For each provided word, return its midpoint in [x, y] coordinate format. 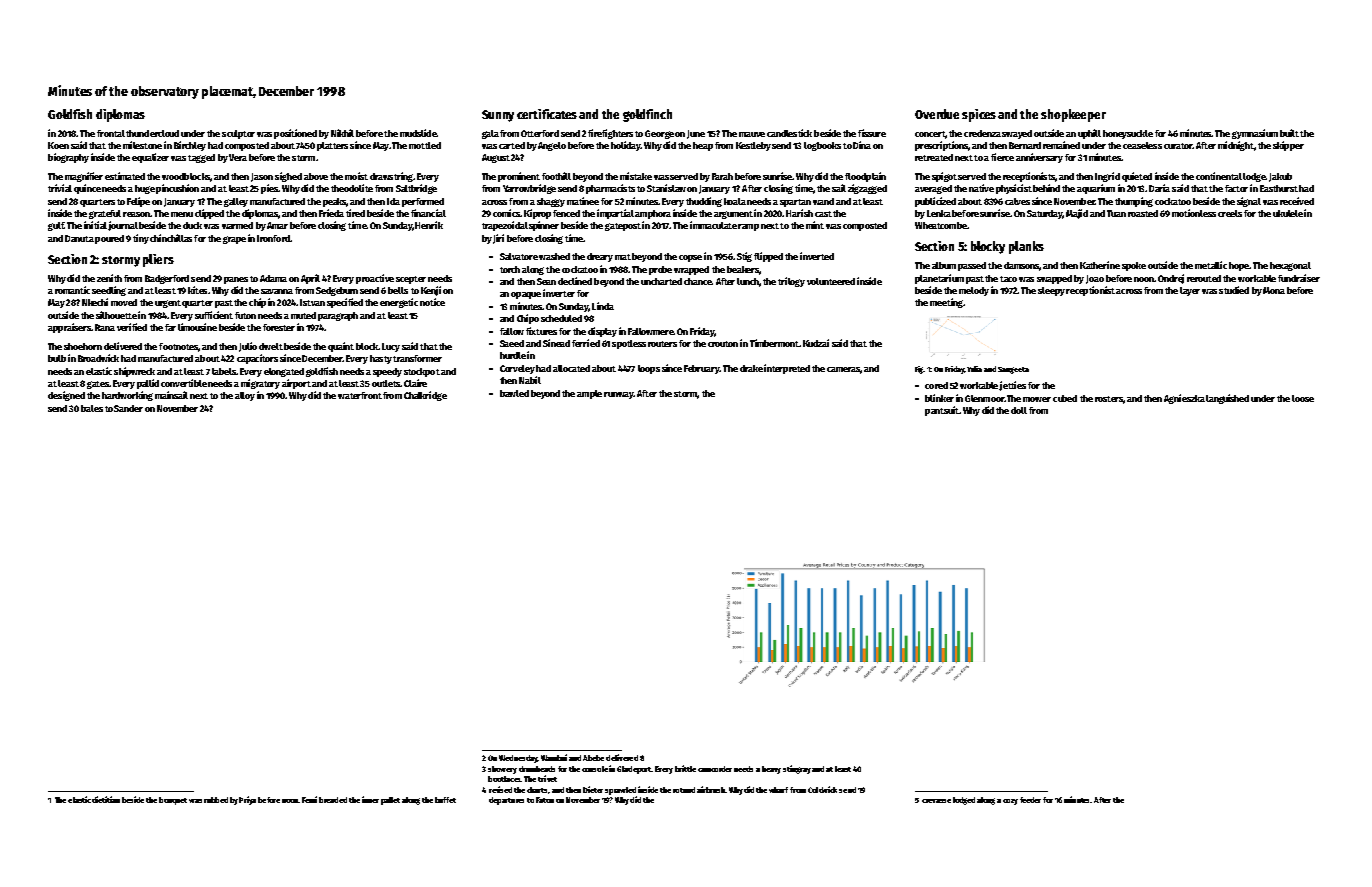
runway [618, 395]
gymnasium [1255, 134]
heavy [771, 770]
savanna [277, 291]
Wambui [554, 757]
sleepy [1051, 291]
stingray [797, 769]
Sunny [498, 116]
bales [92, 408]
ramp [748, 227]
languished [1227, 399]
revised [500, 789]
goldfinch [647, 115]
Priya [247, 800]
